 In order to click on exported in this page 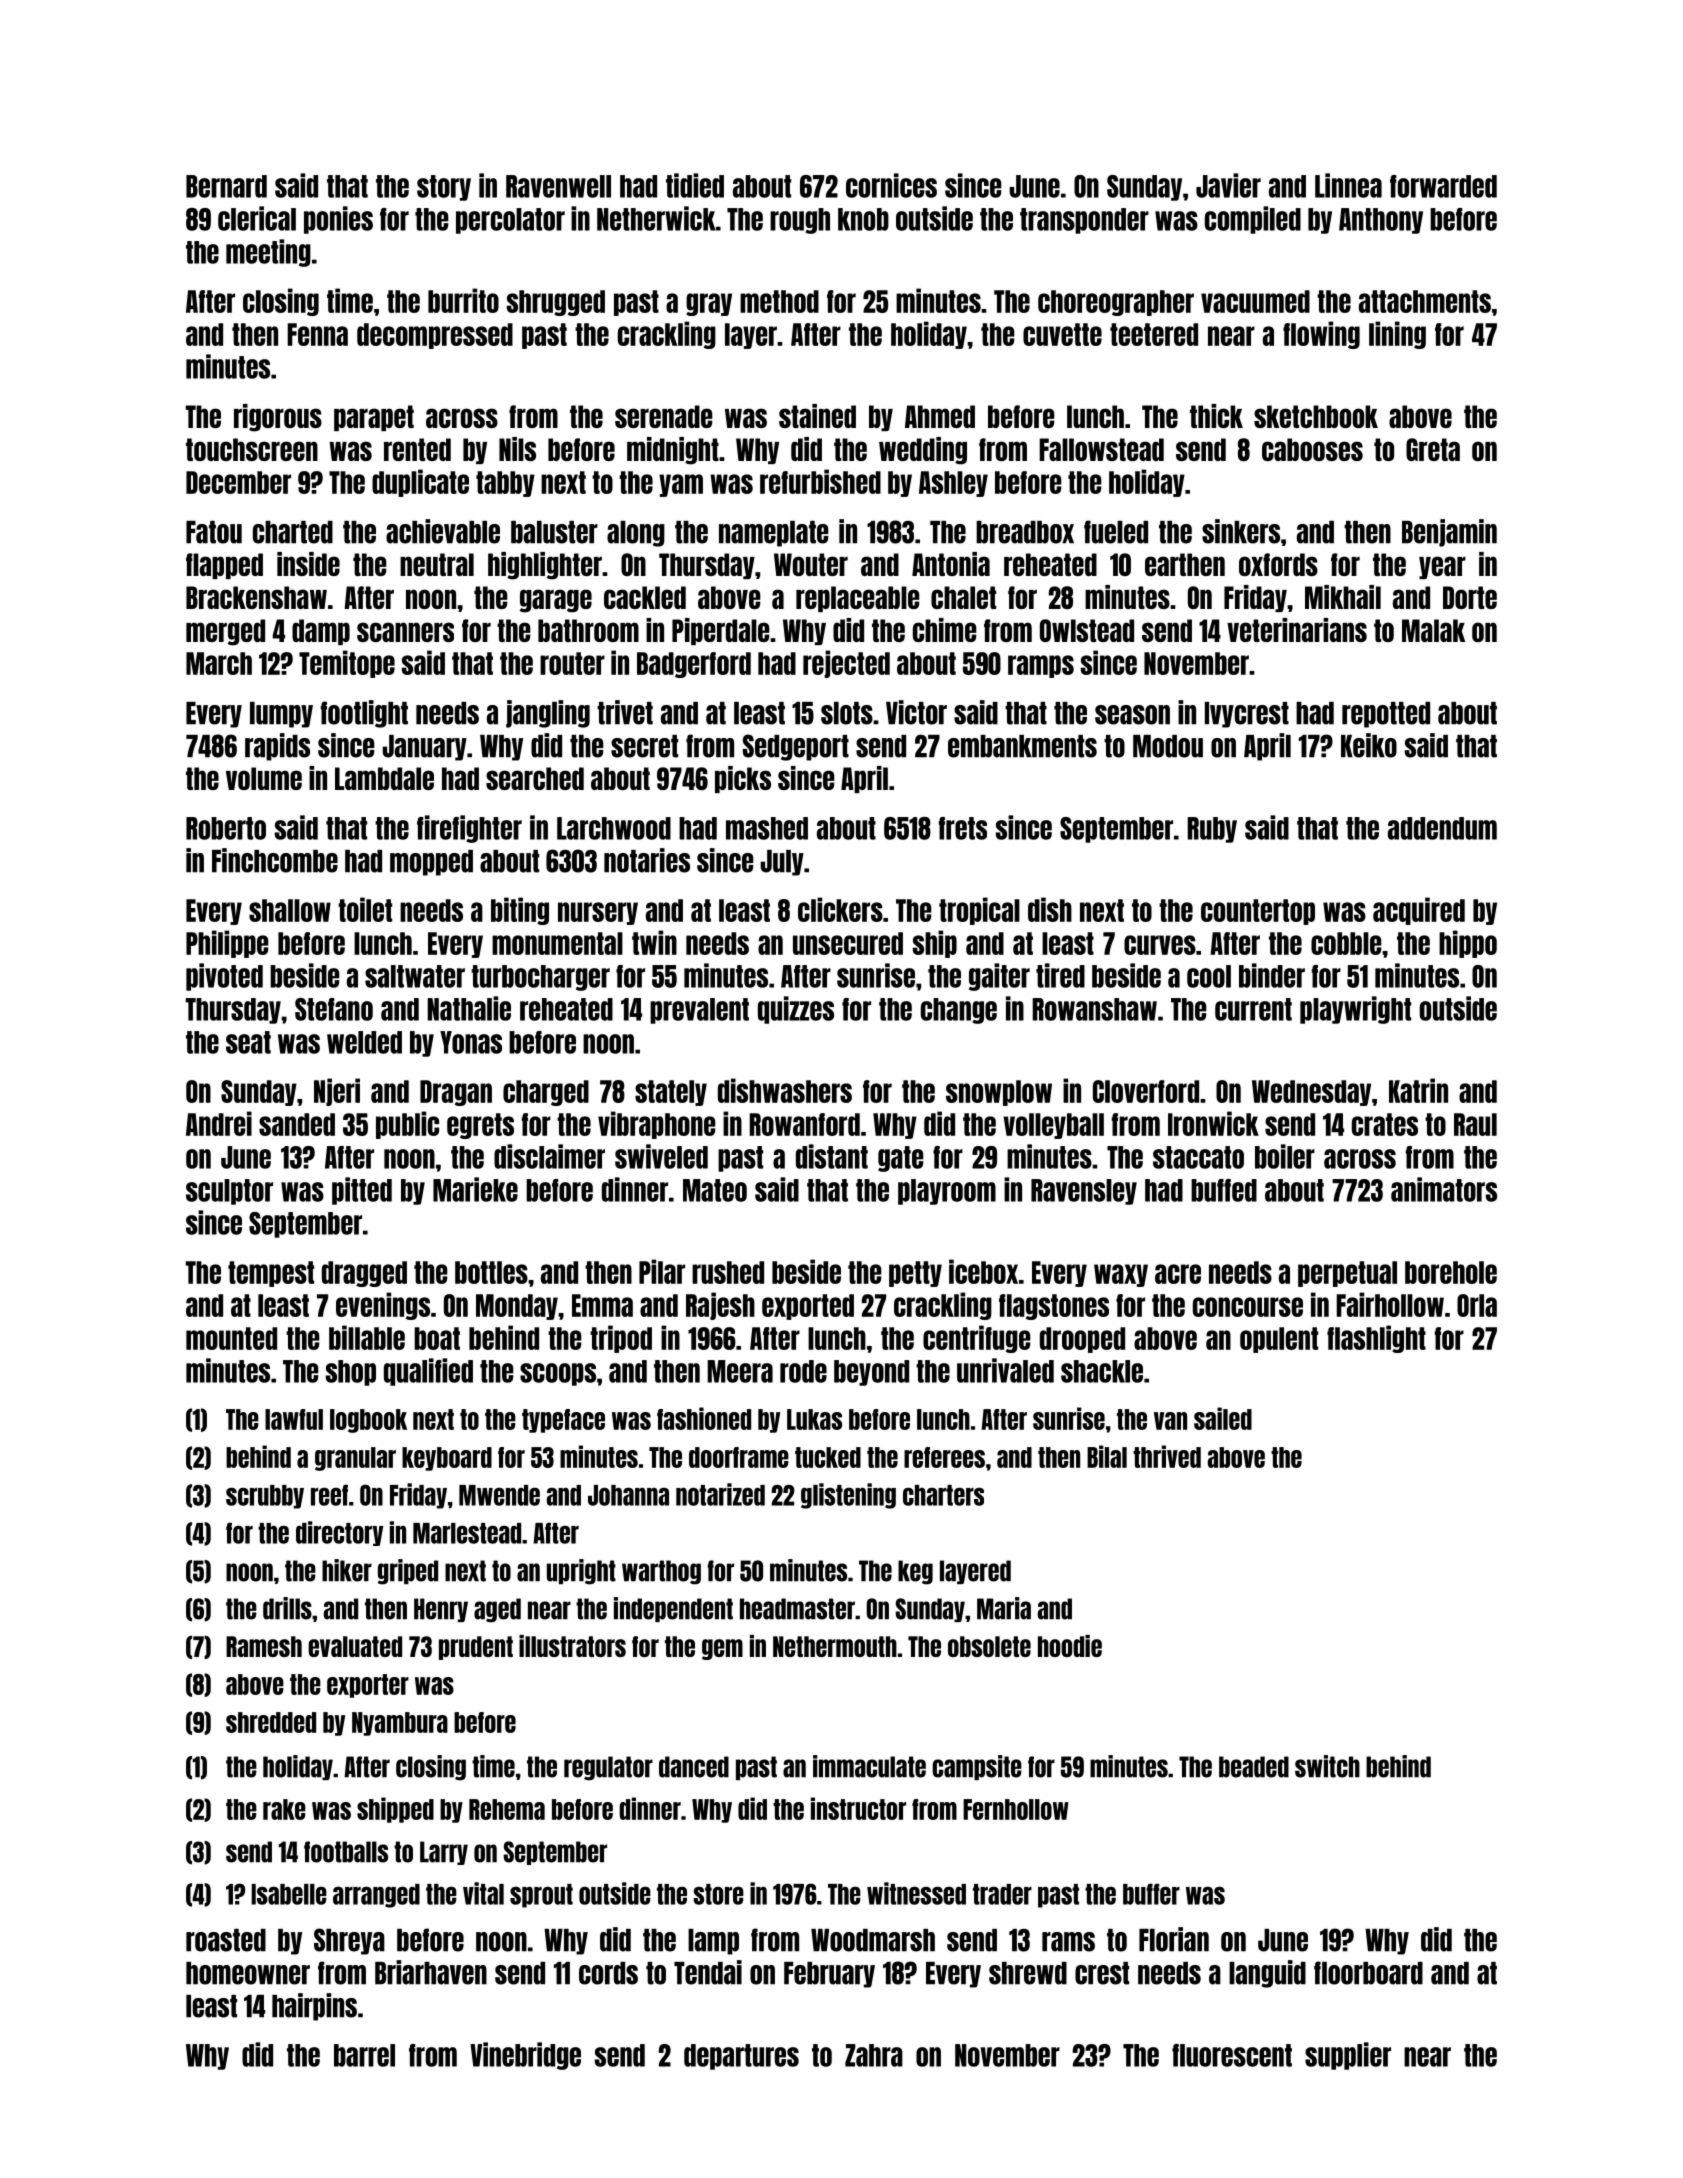, I will do `click(808, 1307)`.
